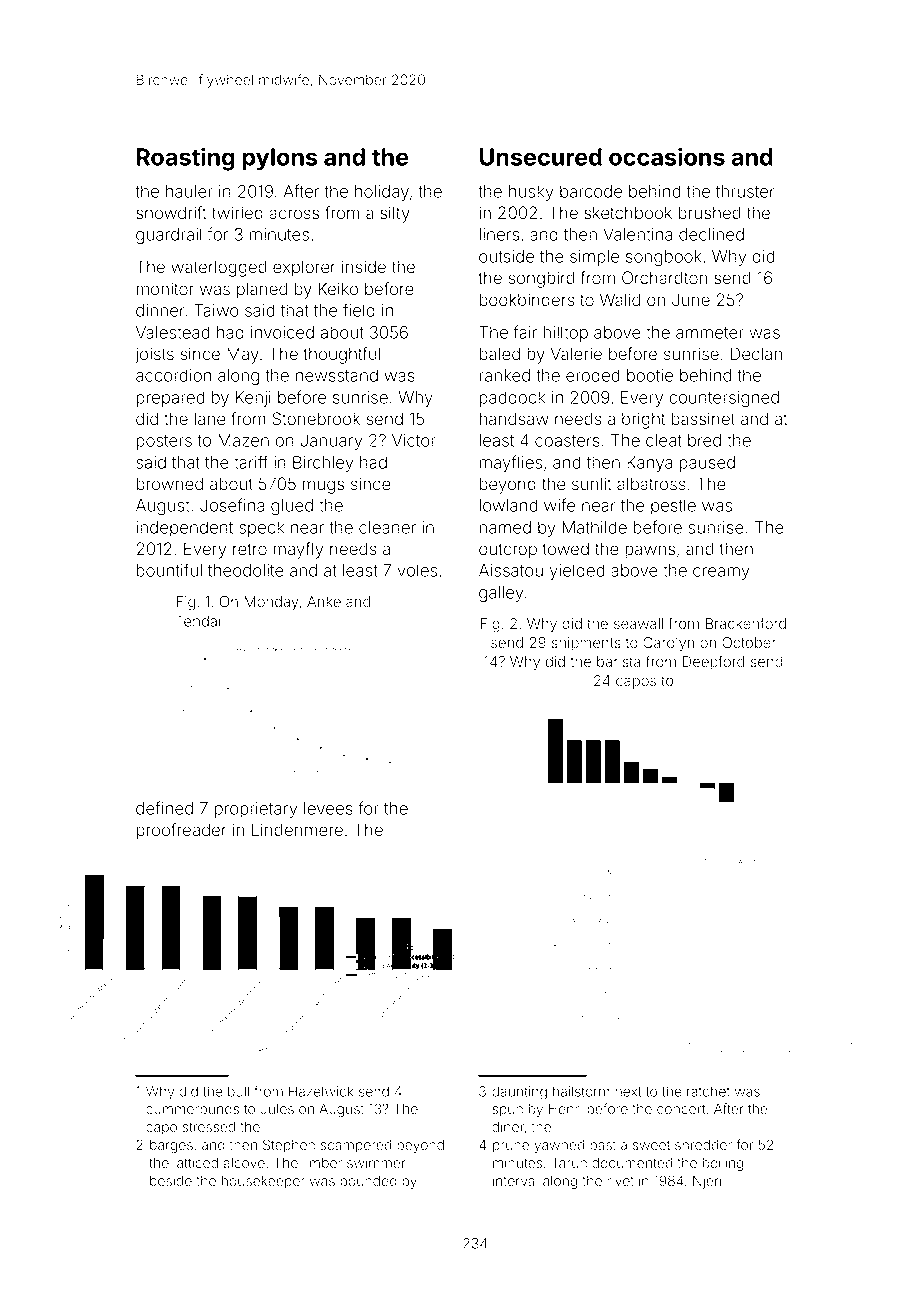 This page has width=924, height=1311. Describe the element at coordinates (171, 1181) in the page. I see `beside` at that location.
